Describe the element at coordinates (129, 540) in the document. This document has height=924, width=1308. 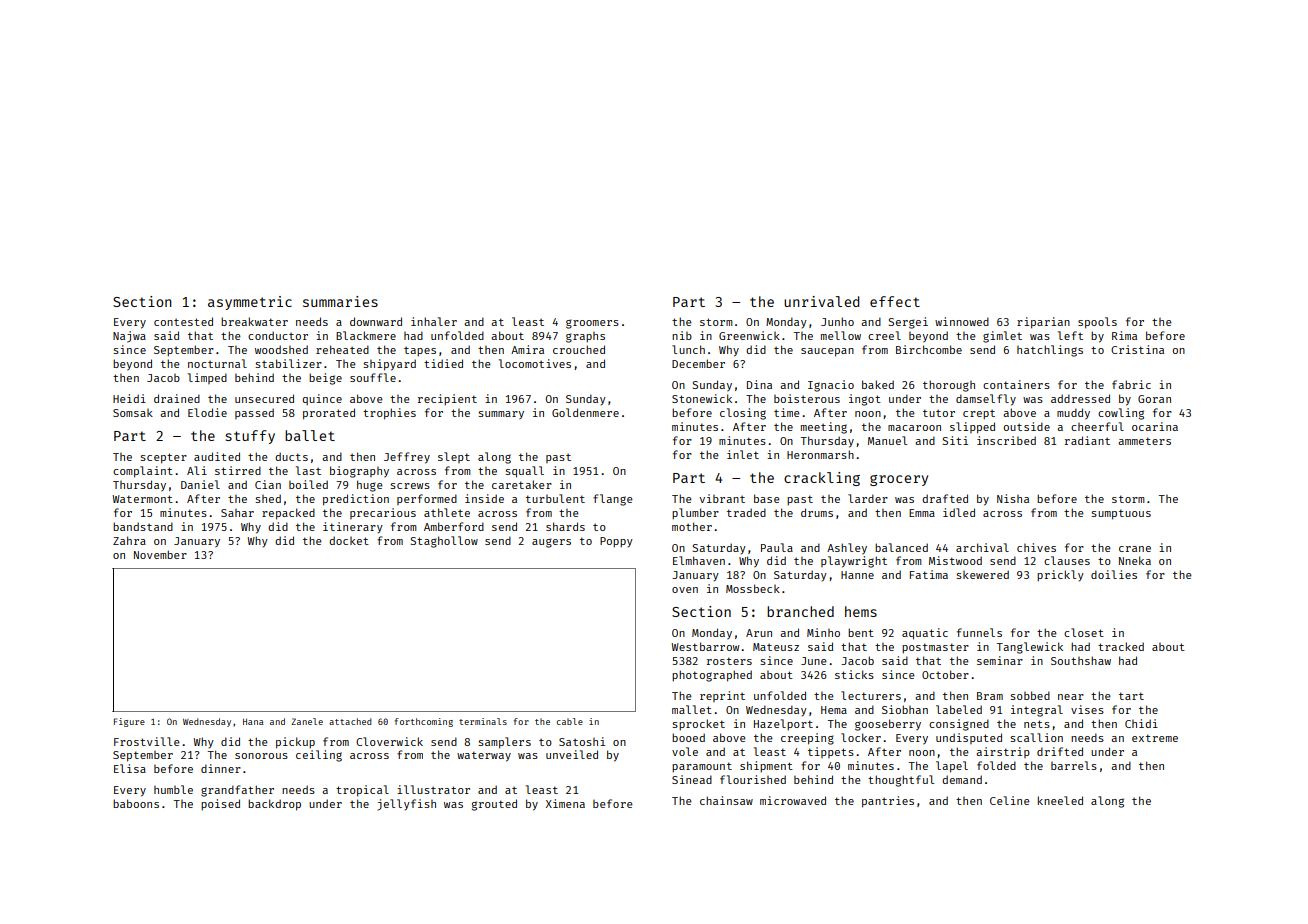
I see `Zahra` at that location.
